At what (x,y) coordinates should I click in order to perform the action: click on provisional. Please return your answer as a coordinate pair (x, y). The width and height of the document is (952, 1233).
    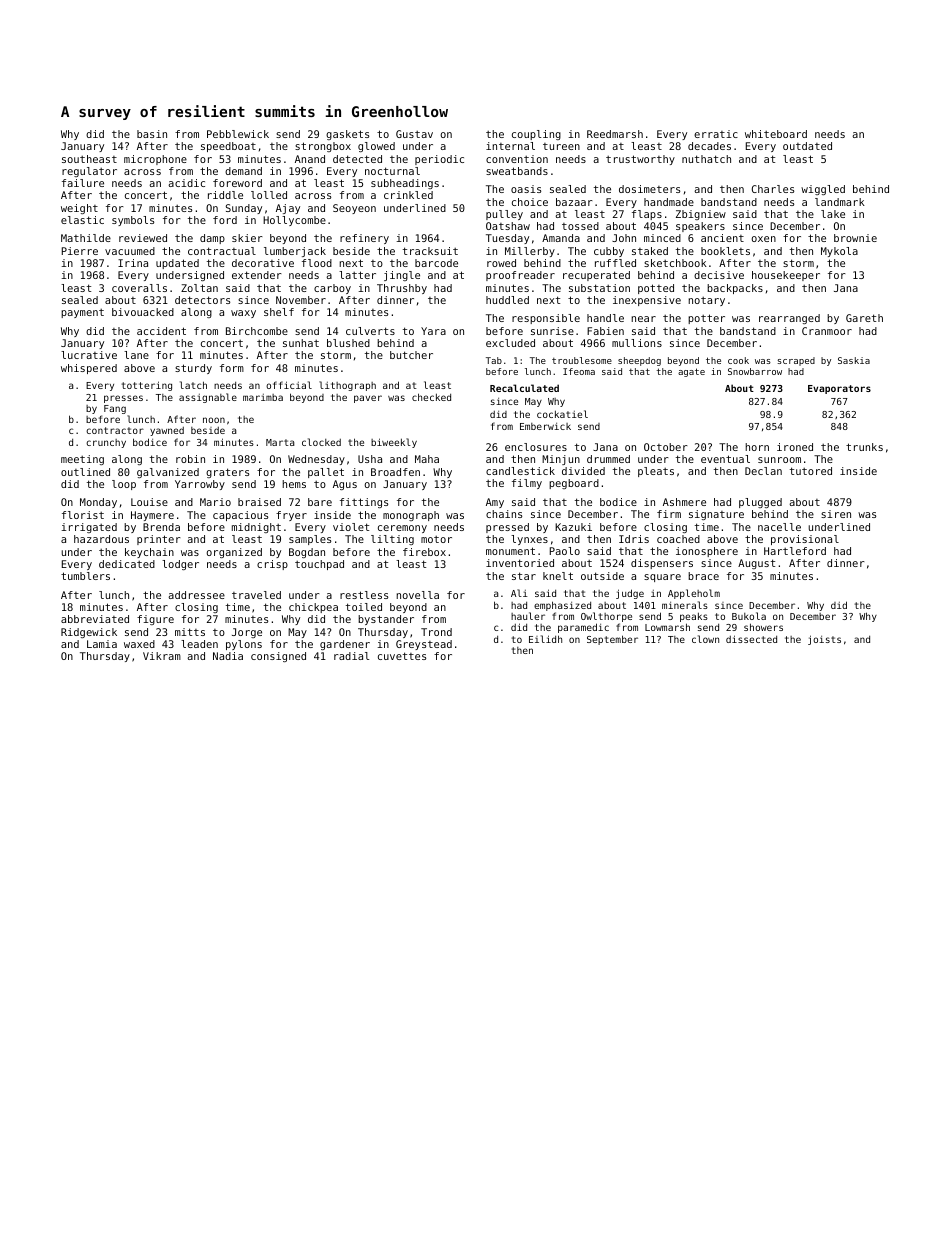
    Looking at the image, I should click on (805, 540).
